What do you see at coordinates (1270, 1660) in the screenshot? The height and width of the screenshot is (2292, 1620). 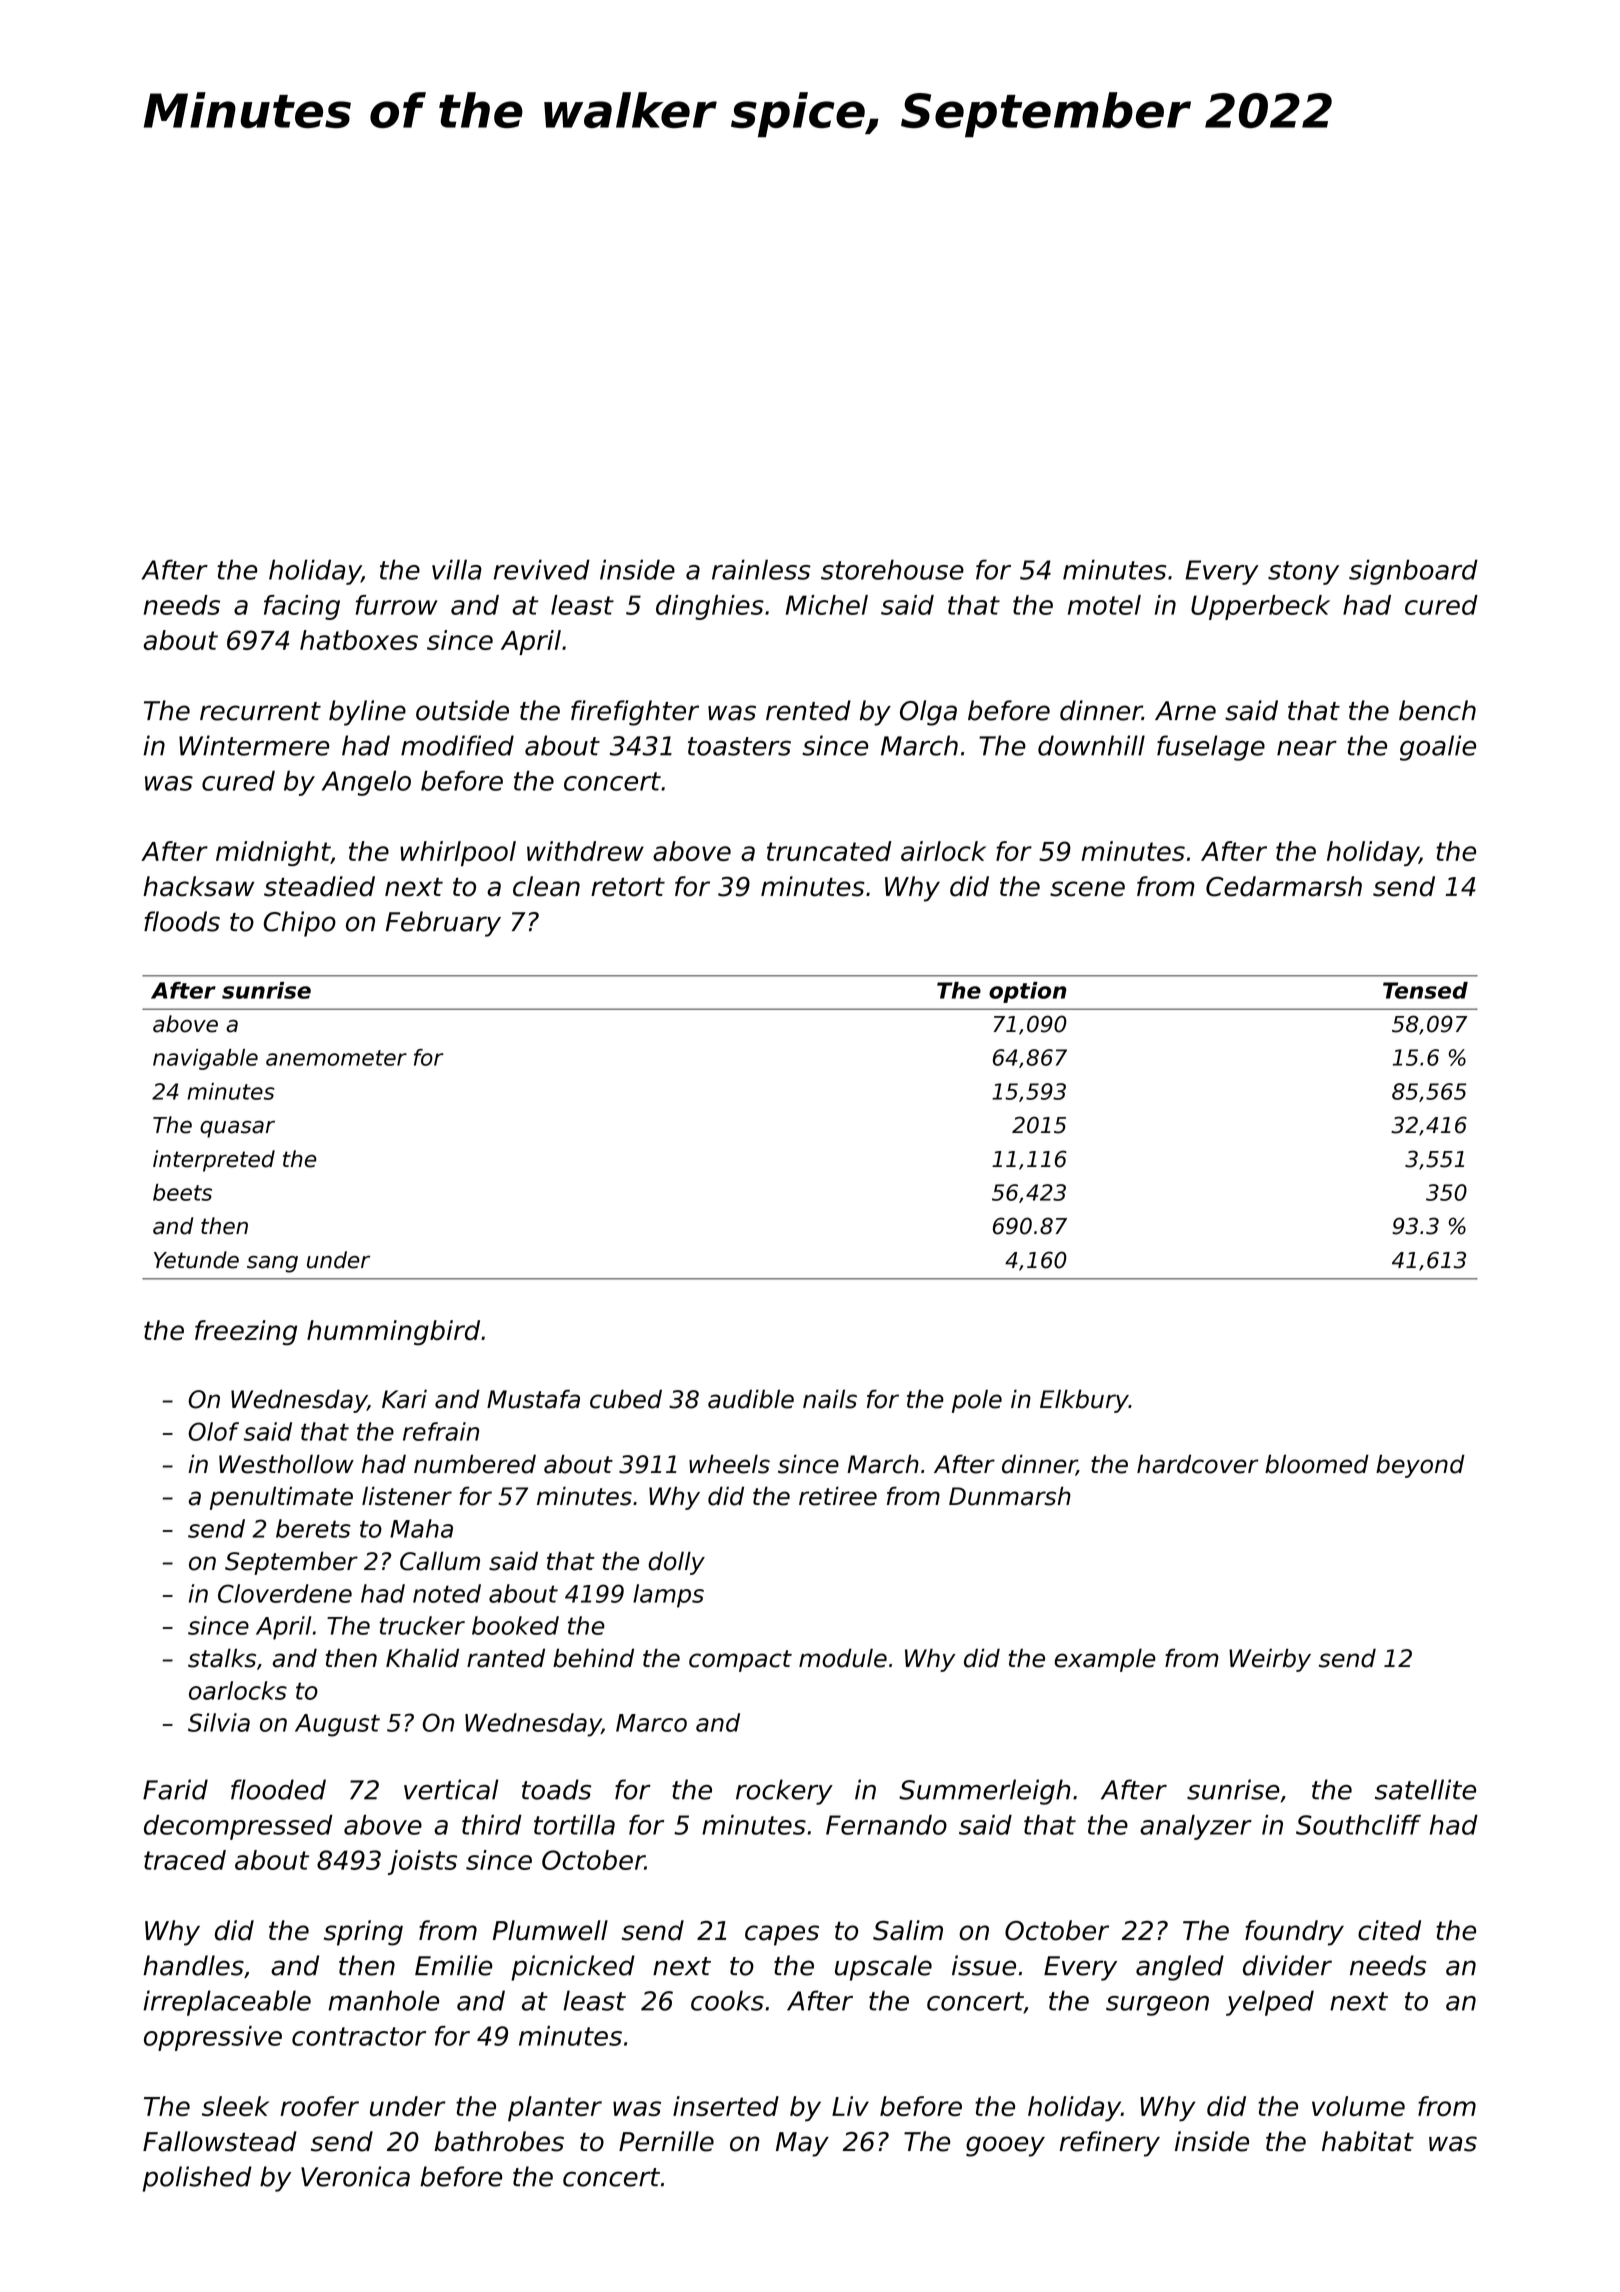 I see `Weirby` at bounding box center [1270, 1660].
